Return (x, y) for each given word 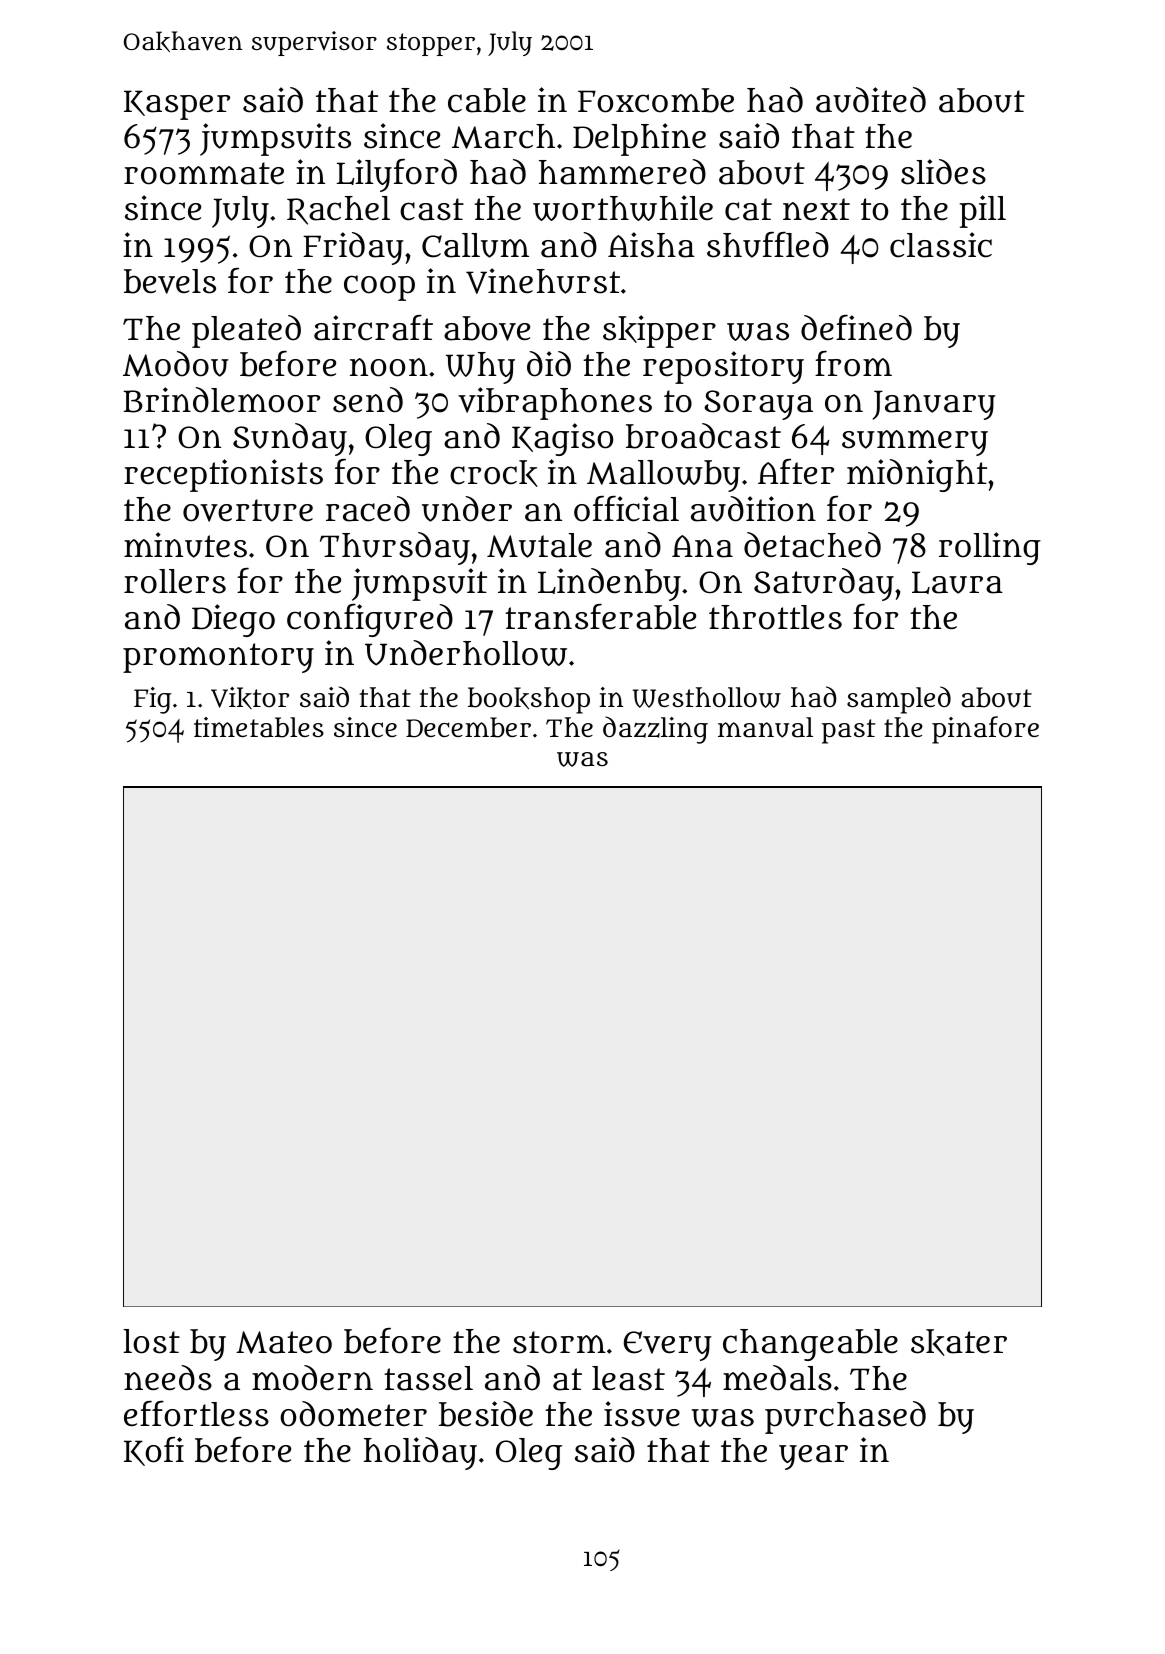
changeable (810, 1345)
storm (559, 1342)
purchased (845, 1417)
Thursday (395, 548)
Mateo (284, 1342)
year (813, 1457)
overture (248, 510)
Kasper (177, 105)
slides (943, 172)
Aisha (651, 245)
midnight (917, 475)
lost (151, 1341)
